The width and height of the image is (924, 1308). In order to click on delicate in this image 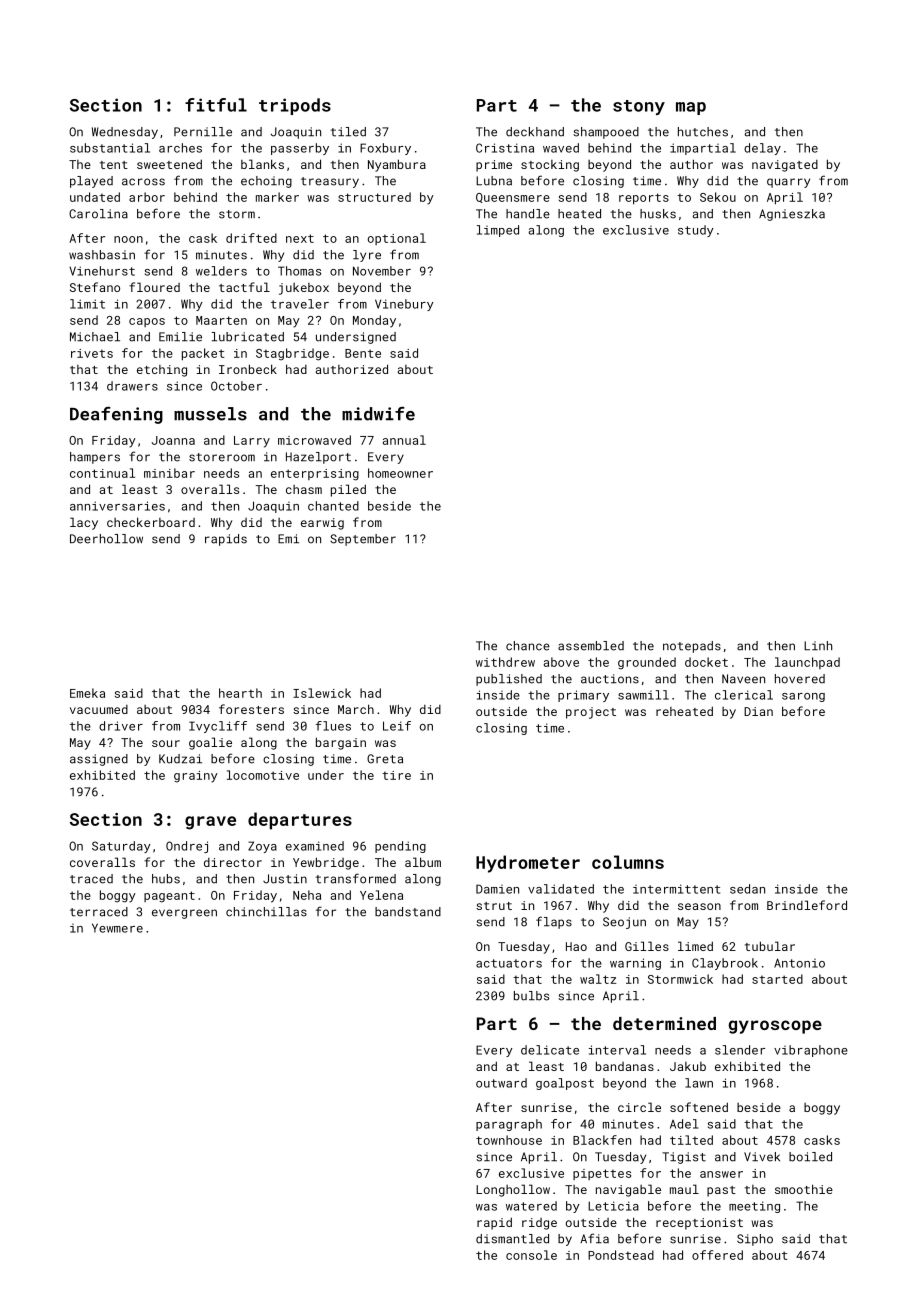, I will do `click(550, 1050)`.
